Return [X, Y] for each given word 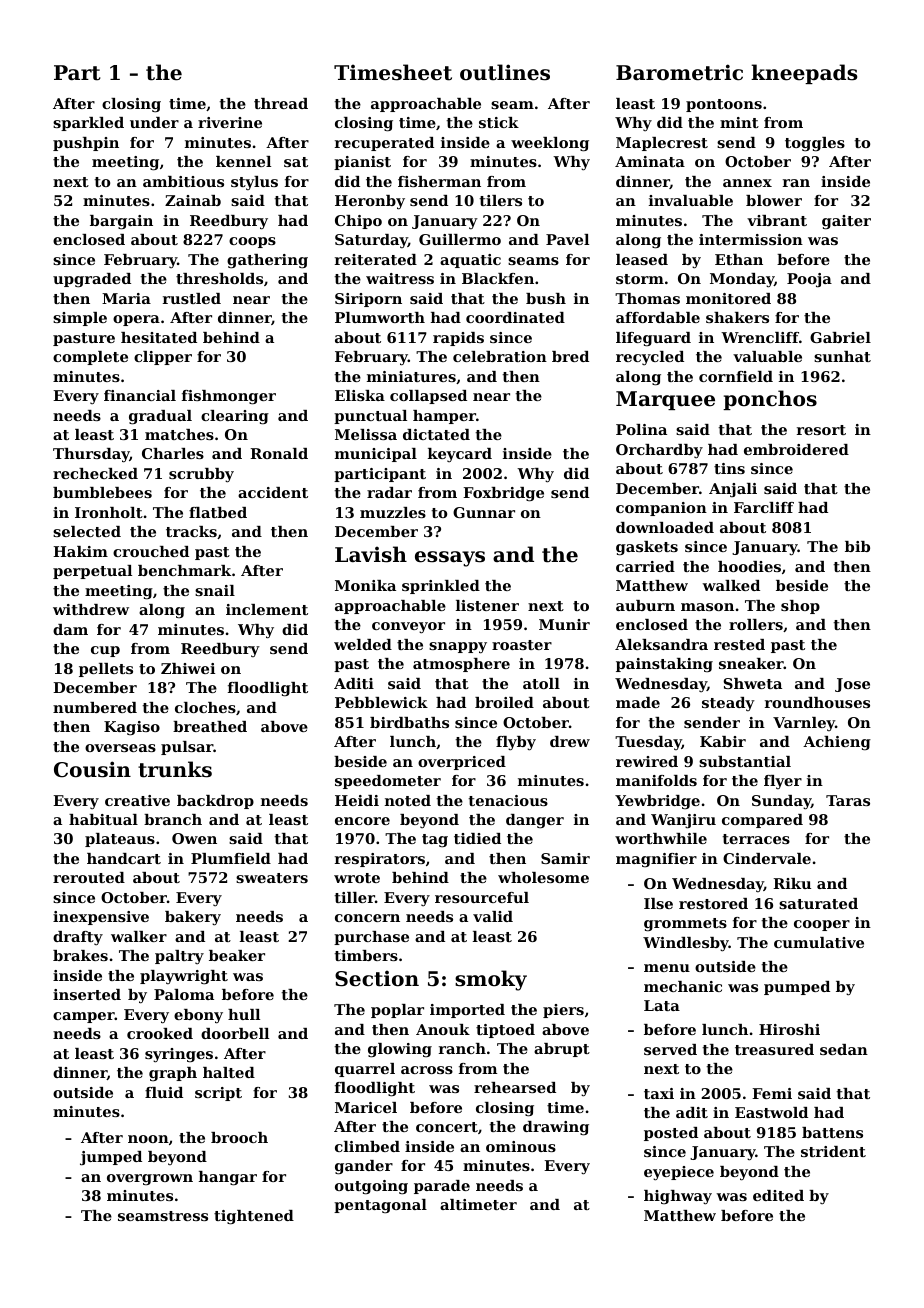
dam [70, 629]
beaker [237, 955]
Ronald [279, 453]
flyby [516, 743]
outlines [505, 72]
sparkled [88, 124]
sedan [844, 1049]
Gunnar [484, 512]
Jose [852, 685]
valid [493, 916]
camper [84, 1017]
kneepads [804, 74]
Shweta [752, 683]
